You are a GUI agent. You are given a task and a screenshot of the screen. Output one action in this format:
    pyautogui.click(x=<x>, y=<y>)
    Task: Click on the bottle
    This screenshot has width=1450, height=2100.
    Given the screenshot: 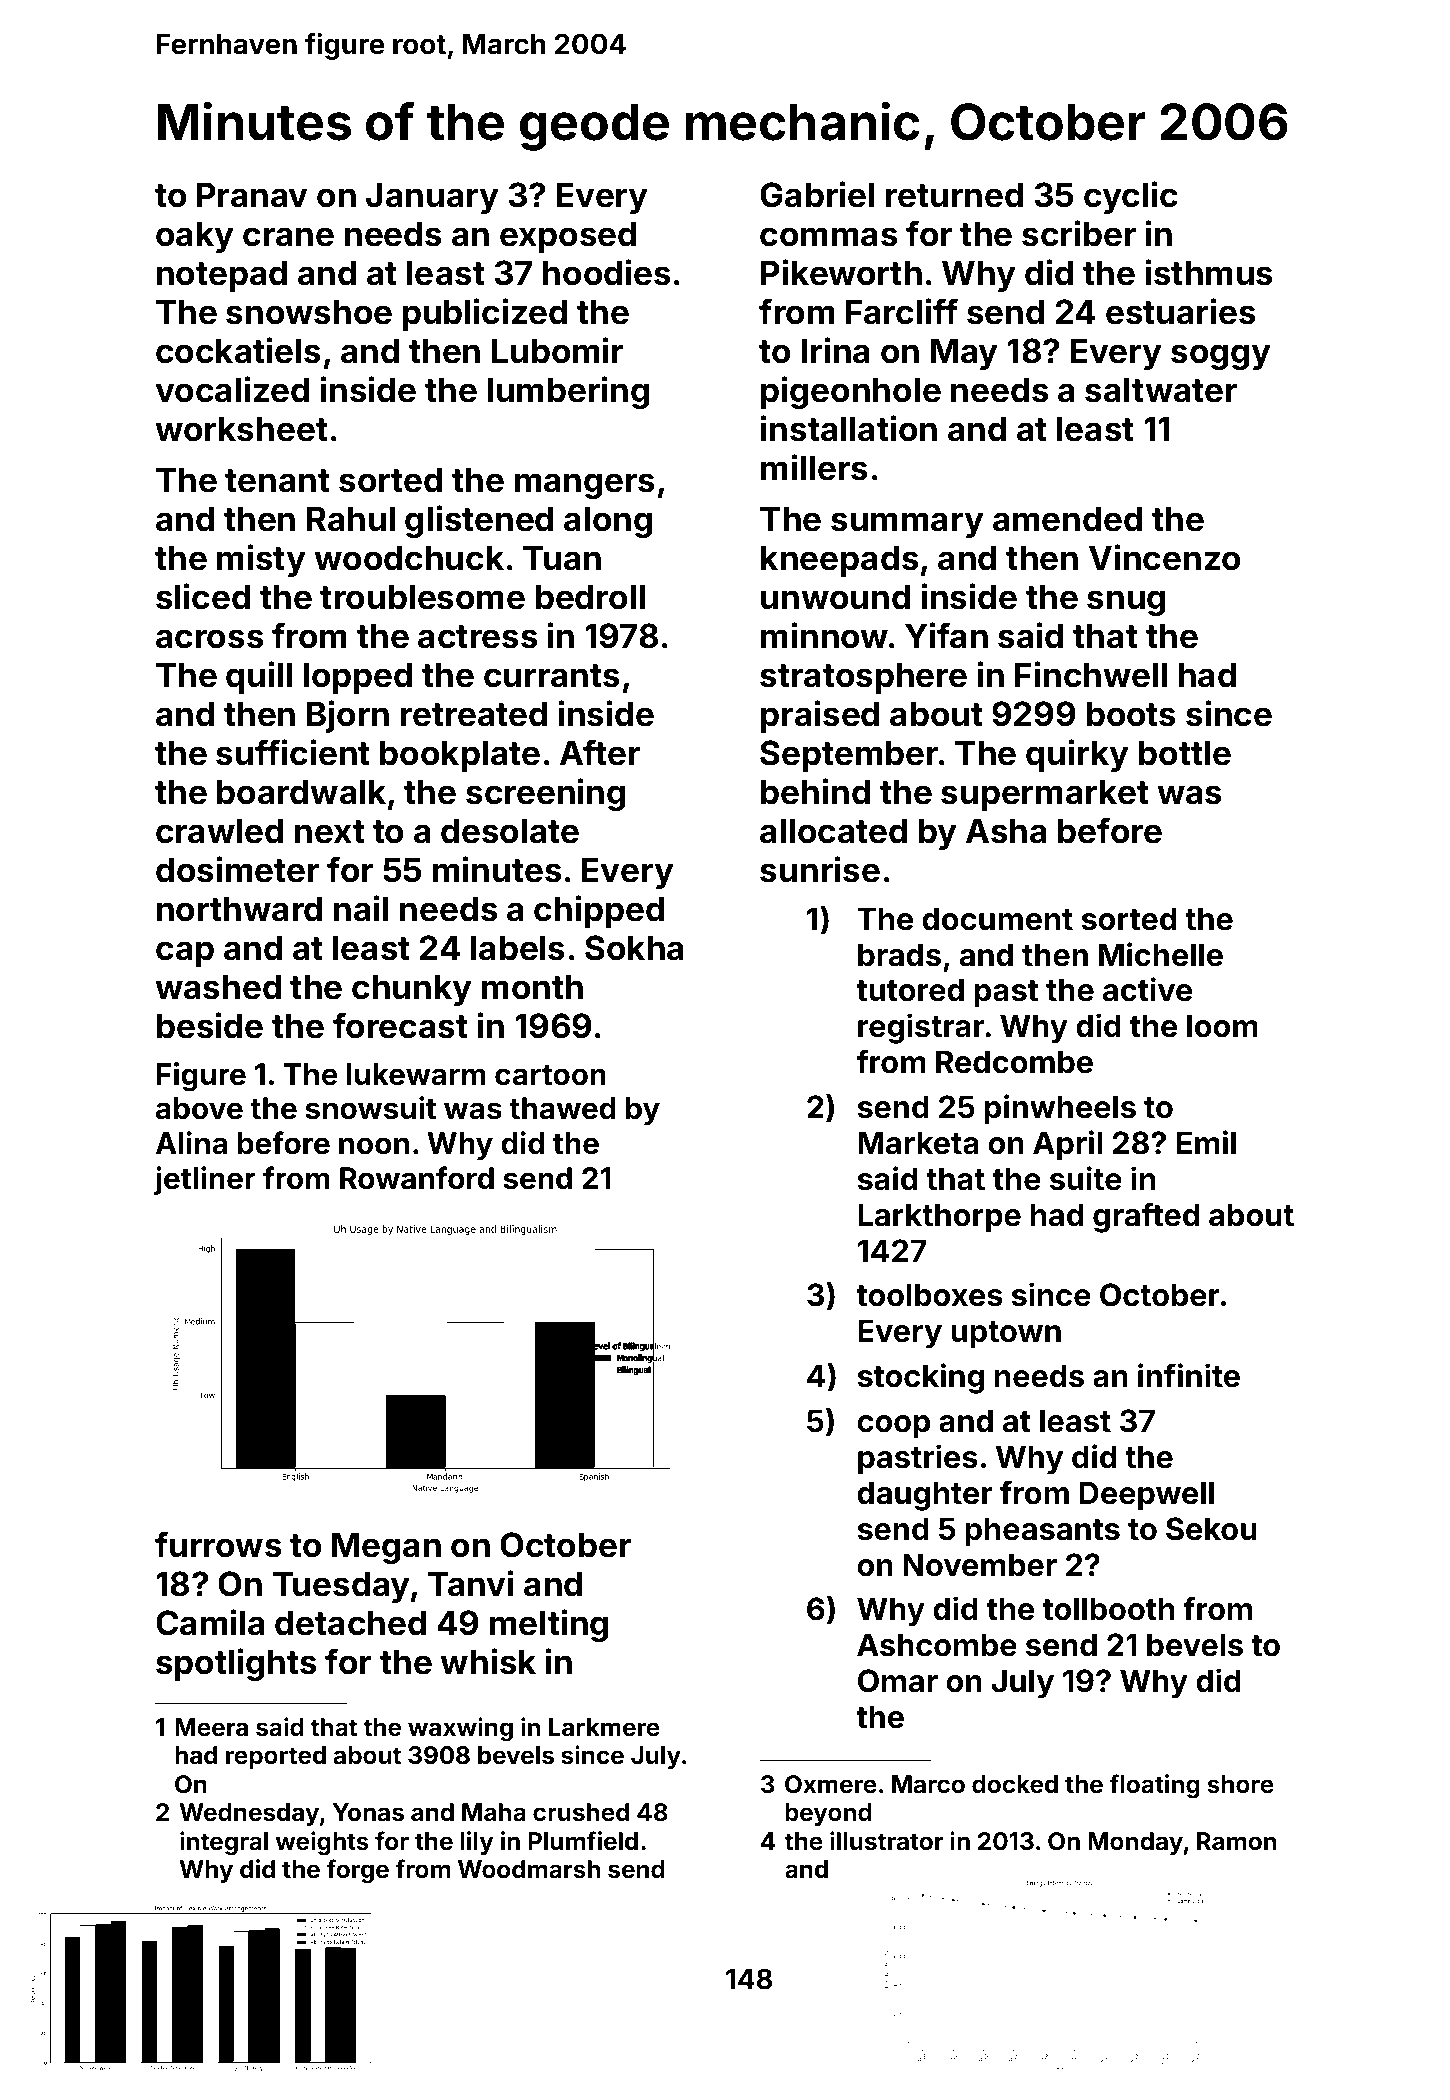 What is the action you would take?
    pyautogui.click(x=1185, y=753)
